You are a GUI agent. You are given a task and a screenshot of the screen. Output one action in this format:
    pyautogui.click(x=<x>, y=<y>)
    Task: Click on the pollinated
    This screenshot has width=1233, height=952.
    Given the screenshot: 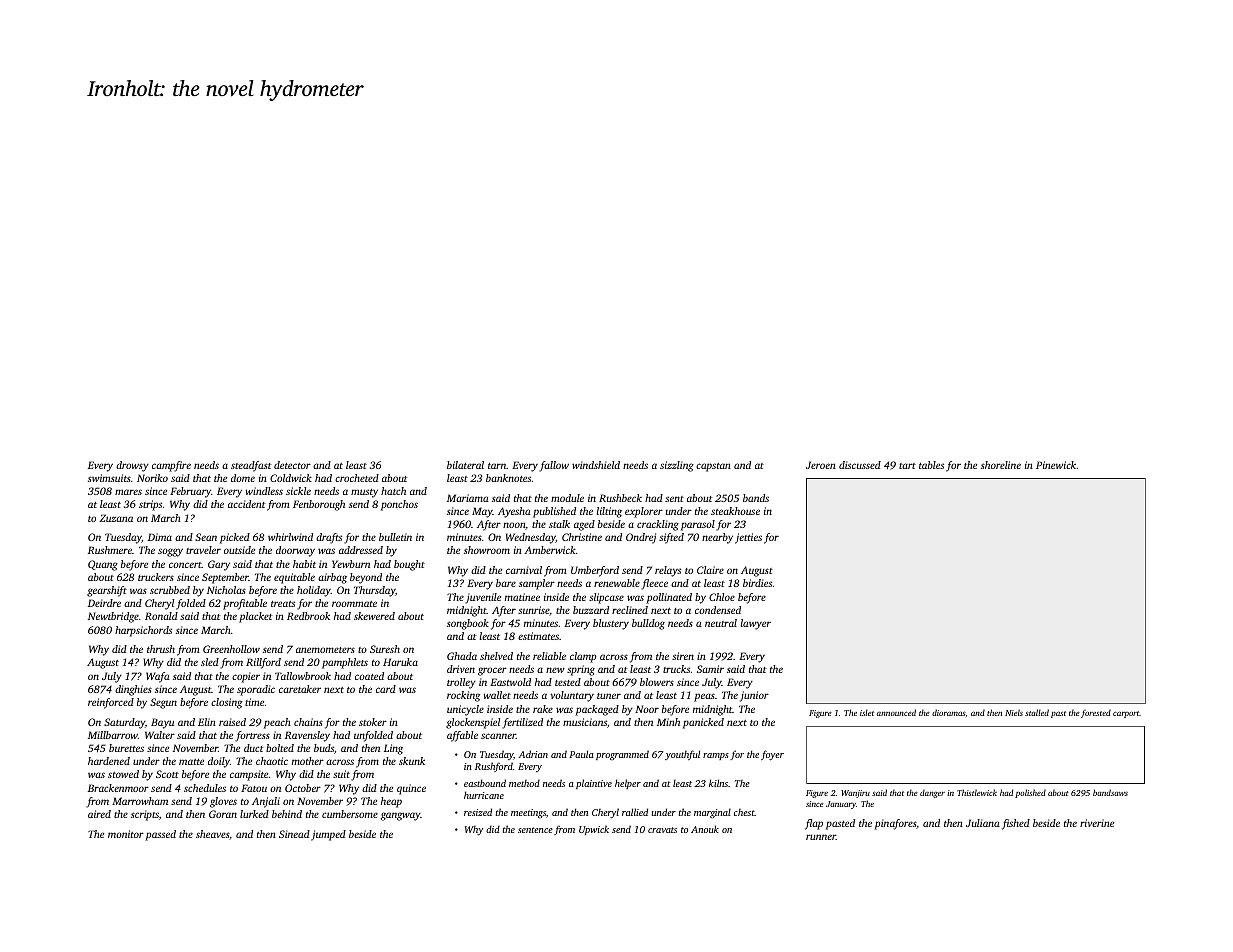 What is the action you would take?
    pyautogui.click(x=669, y=598)
